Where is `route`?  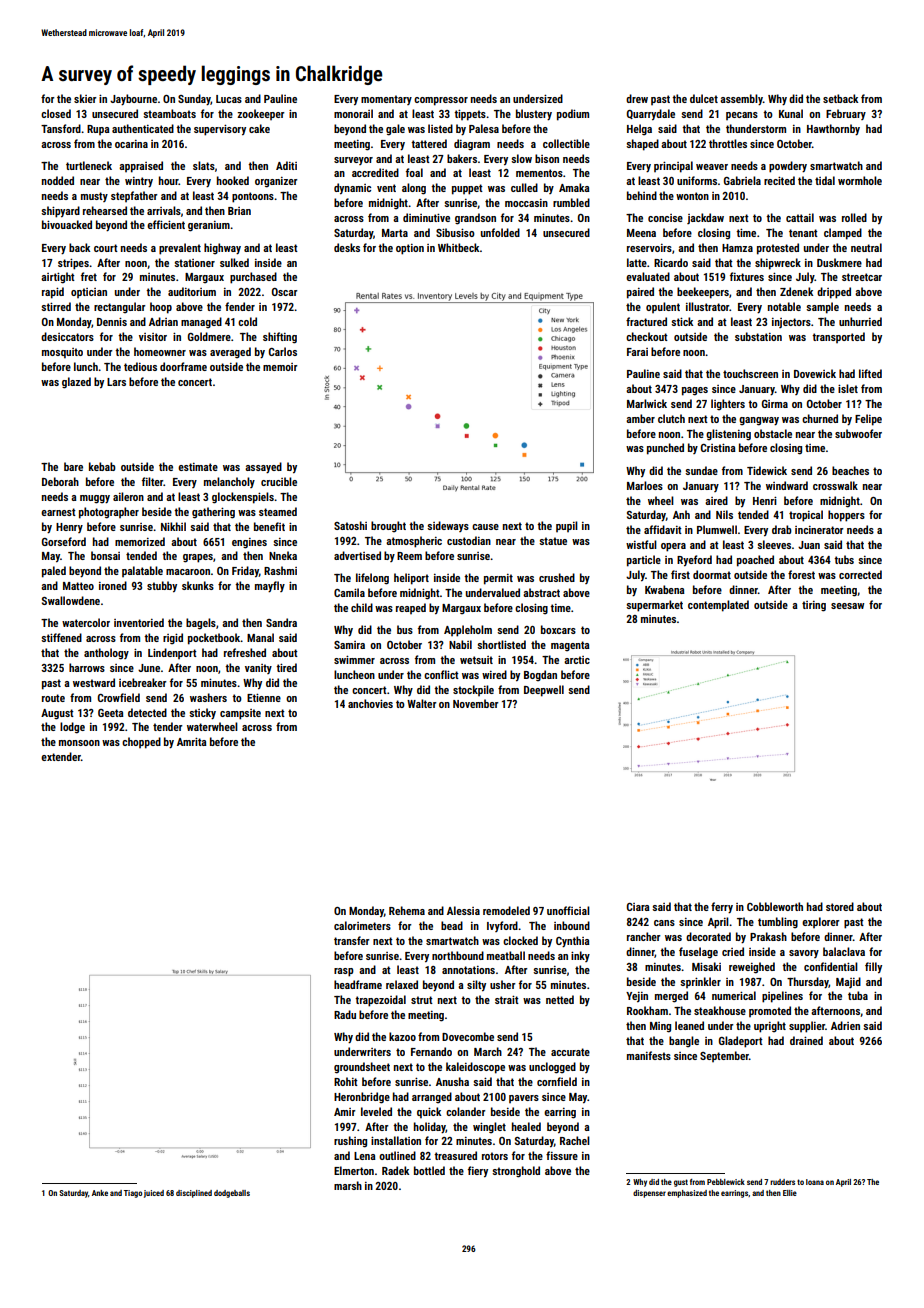
route is located at coordinates (53, 698).
